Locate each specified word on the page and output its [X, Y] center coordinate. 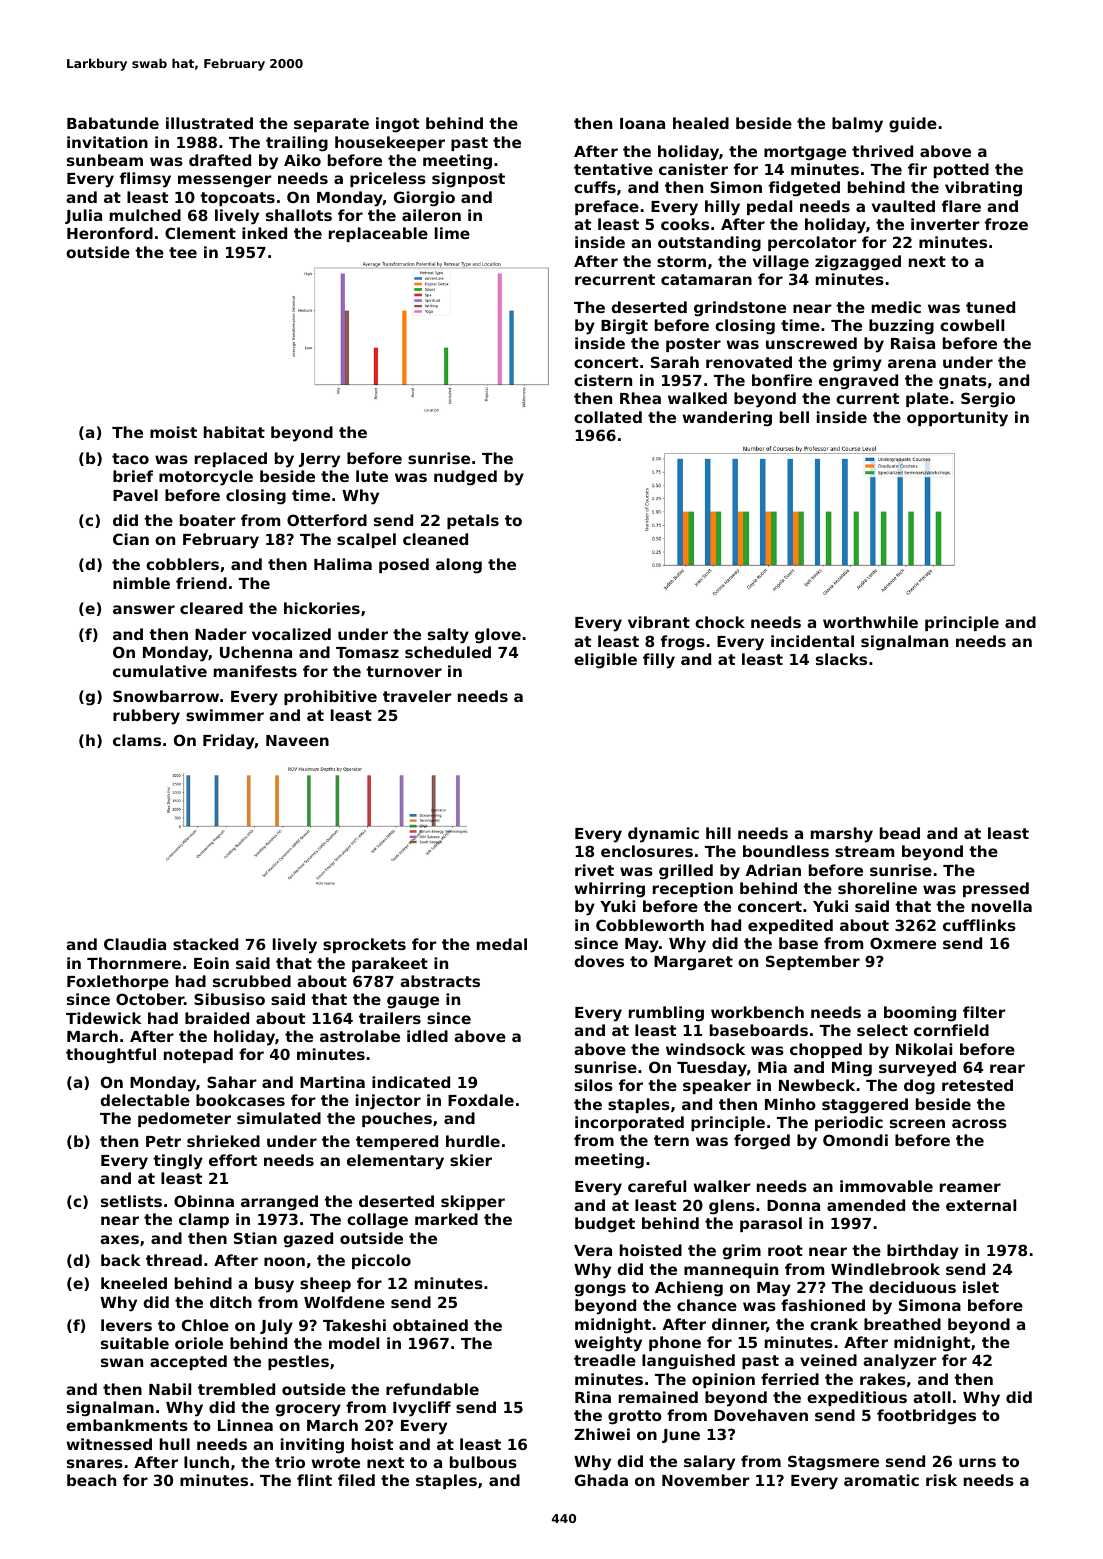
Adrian [773, 870]
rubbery [146, 717]
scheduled [448, 652]
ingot [397, 125]
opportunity [957, 419]
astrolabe [360, 1036]
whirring [610, 890]
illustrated [209, 123]
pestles [298, 1362]
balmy [857, 125]
